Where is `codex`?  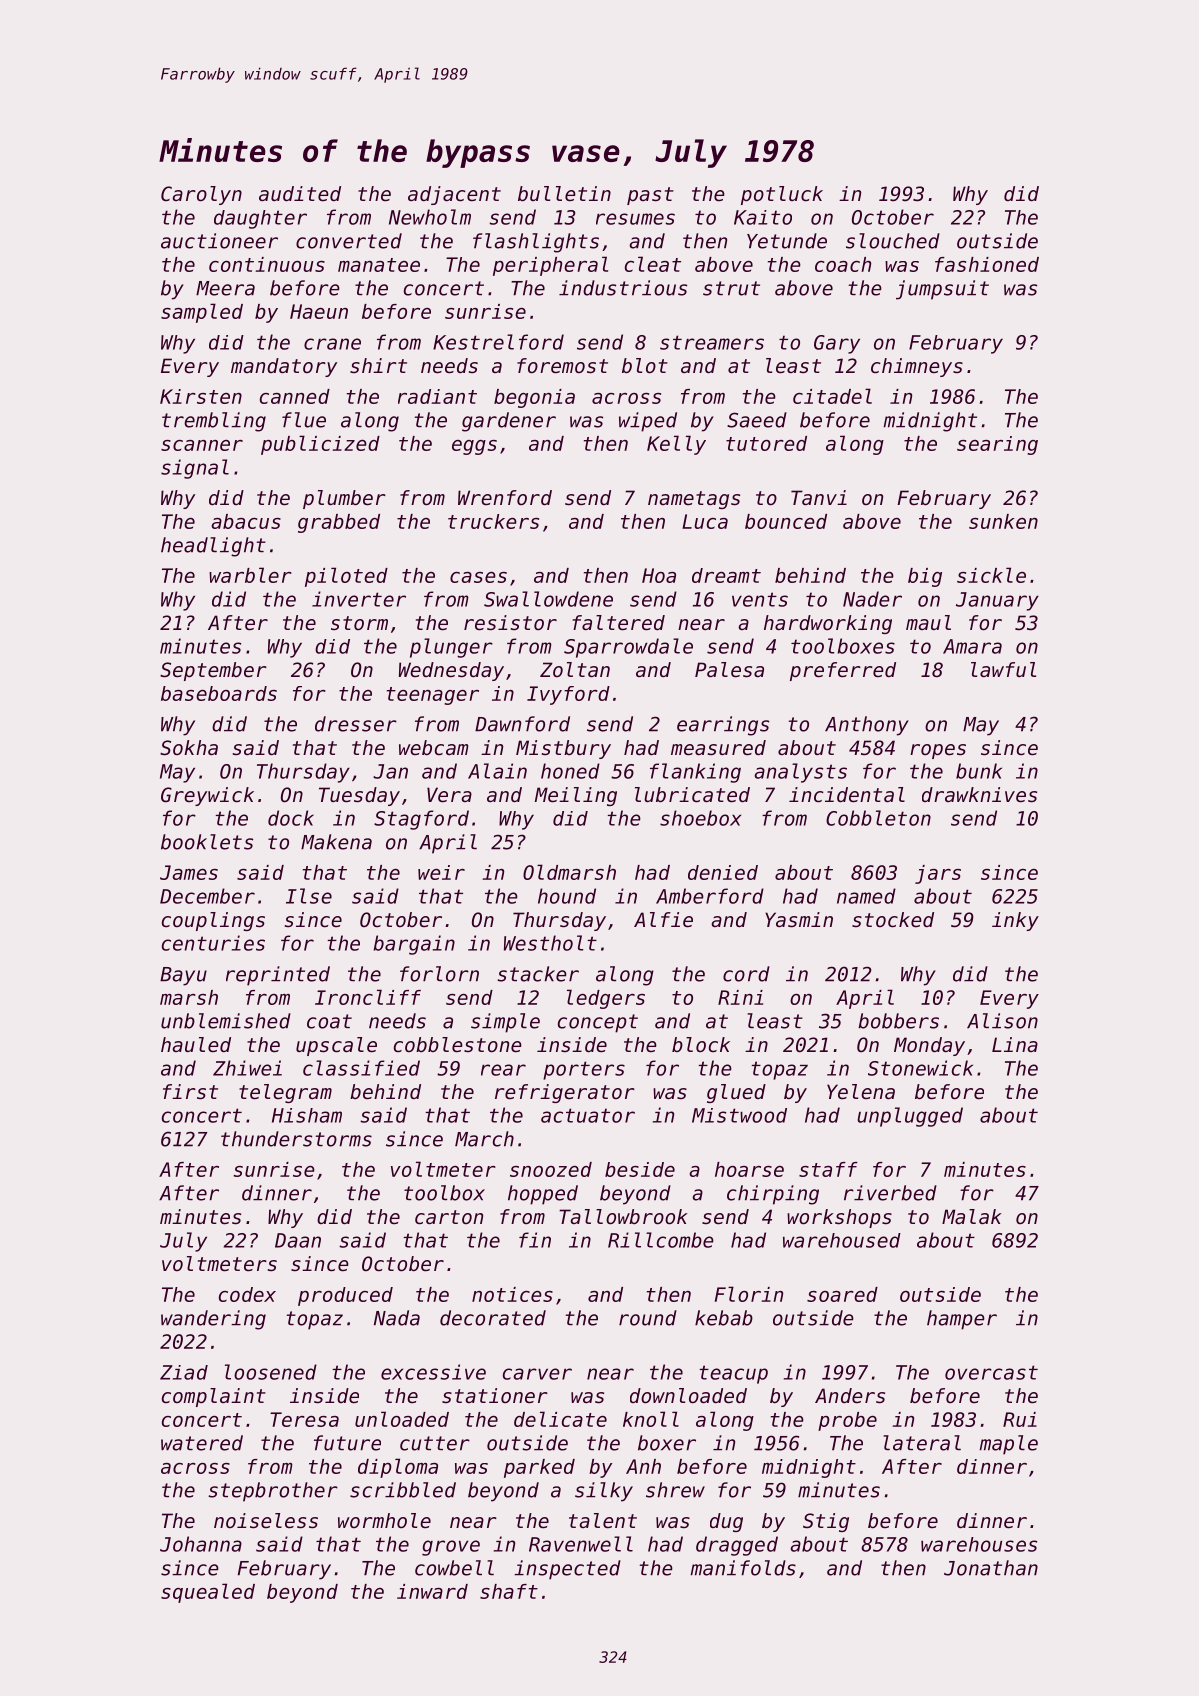 codex is located at coordinates (247, 1294).
